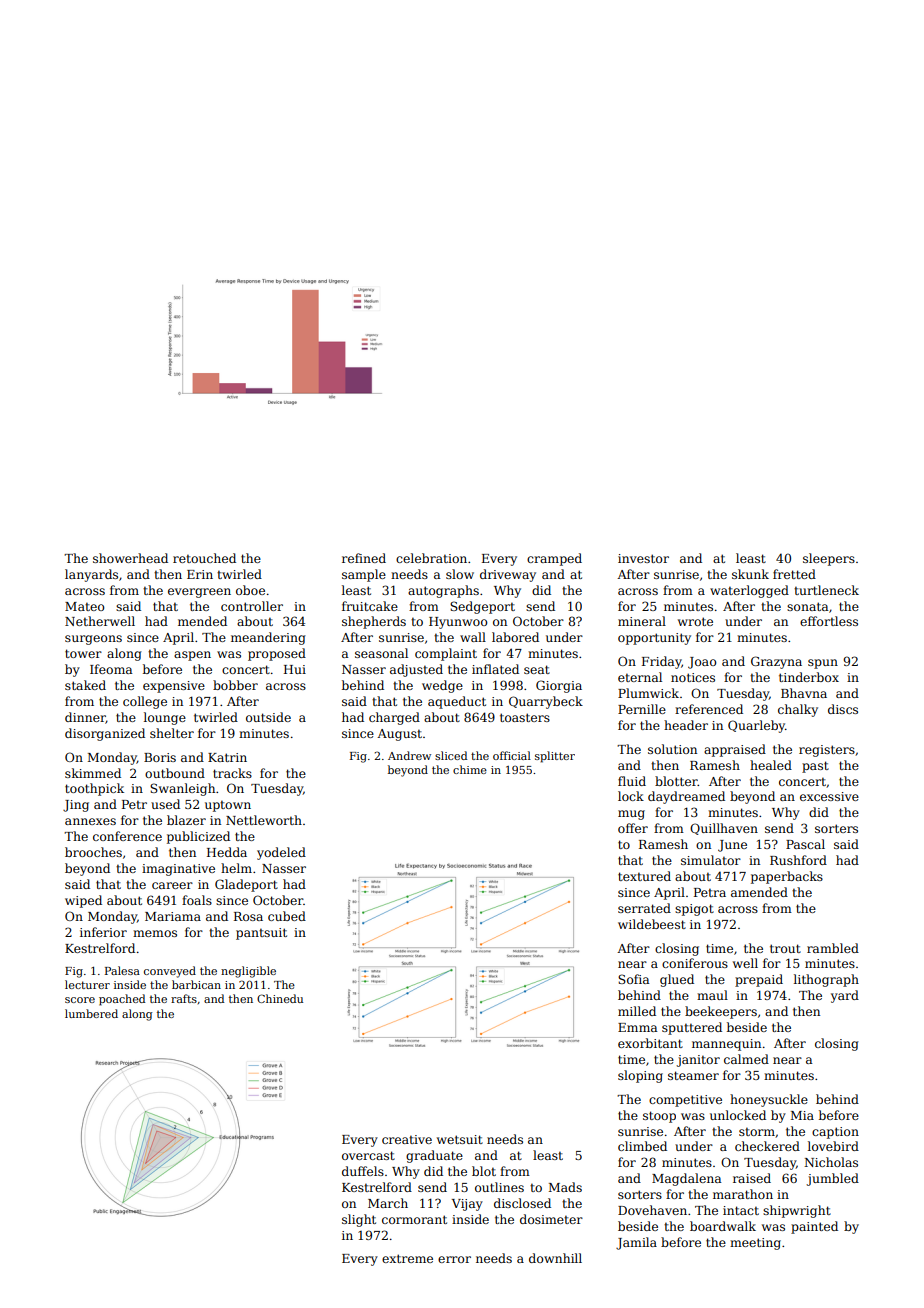 This page has height=1308, width=924. I want to click on Chinedu, so click(280, 998).
